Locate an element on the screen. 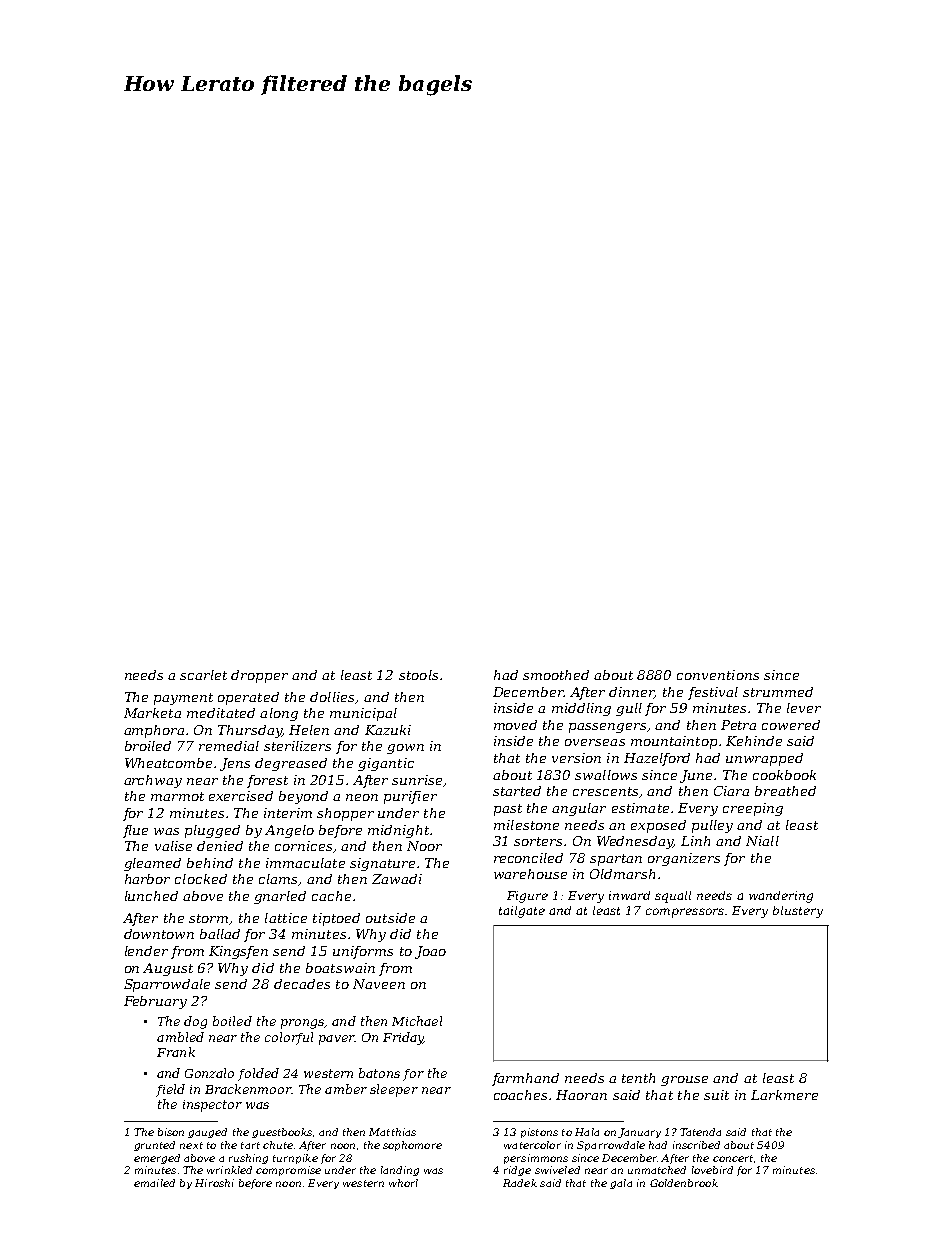  cornices is located at coordinates (303, 846).
